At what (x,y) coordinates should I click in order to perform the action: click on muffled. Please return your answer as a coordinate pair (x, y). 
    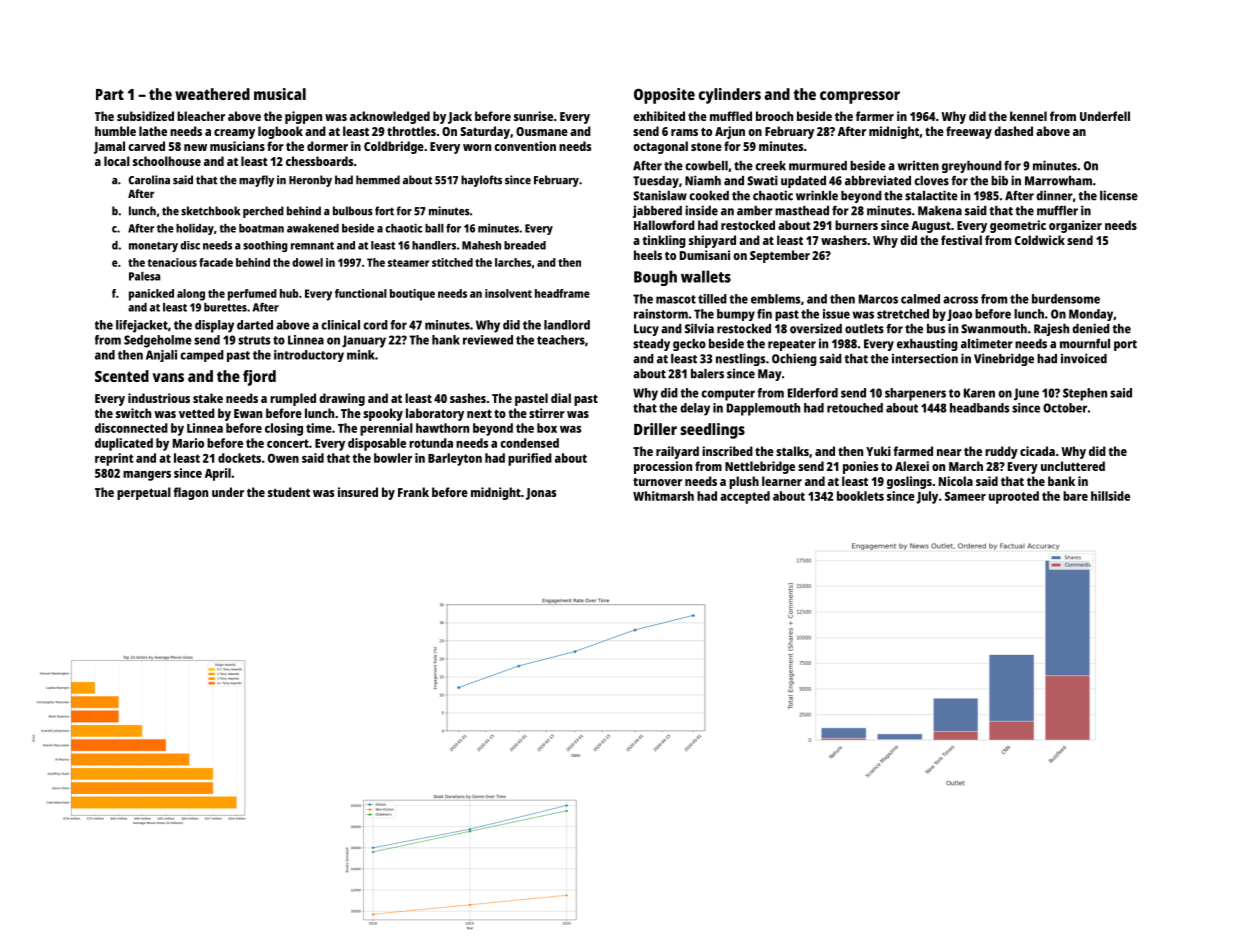
    Looking at the image, I should click on (731, 116).
